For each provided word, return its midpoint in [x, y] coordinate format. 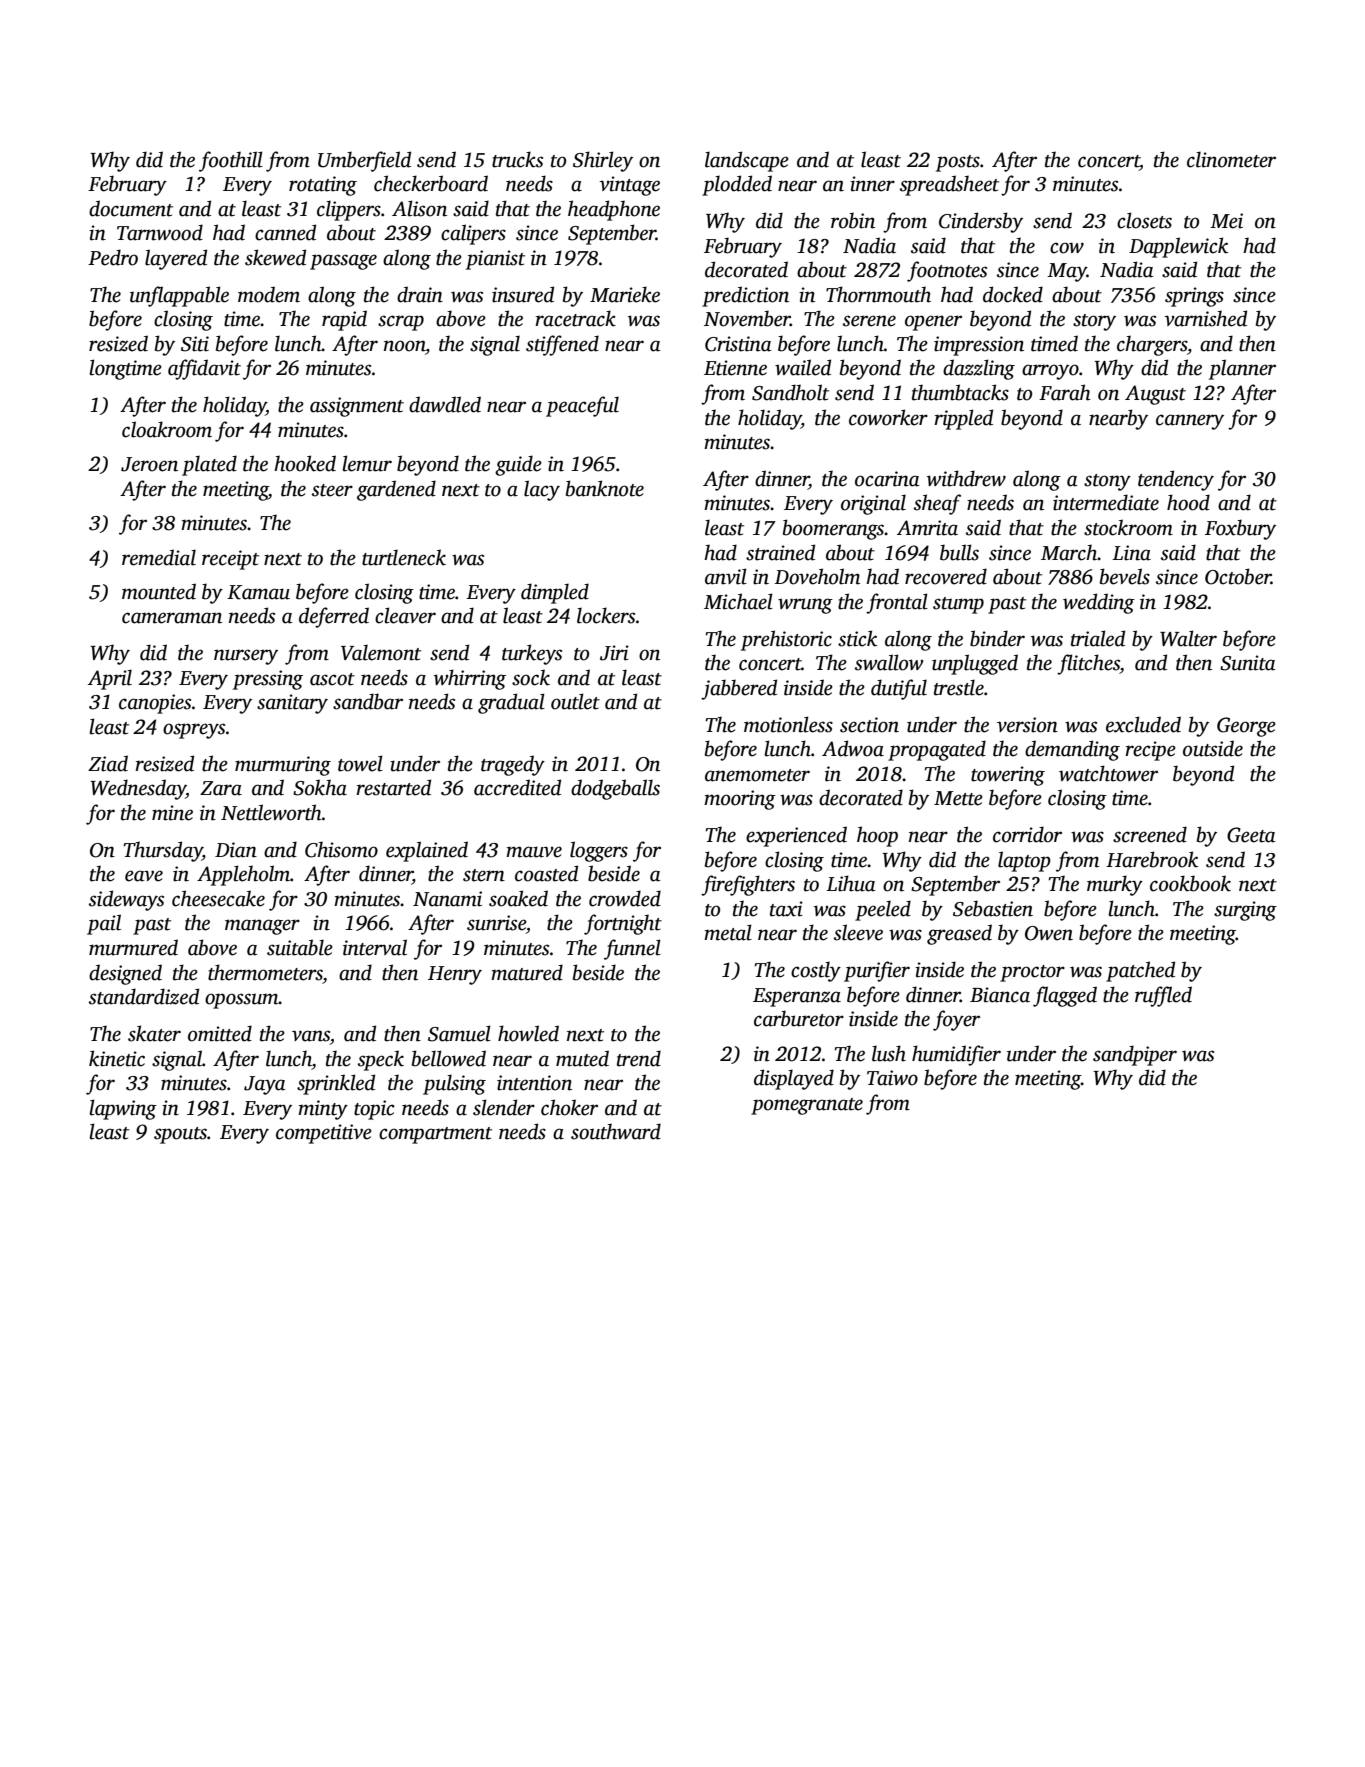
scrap [401, 323]
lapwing [123, 1109]
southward [616, 1131]
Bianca [1000, 995]
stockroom [1128, 527]
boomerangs [833, 529]
